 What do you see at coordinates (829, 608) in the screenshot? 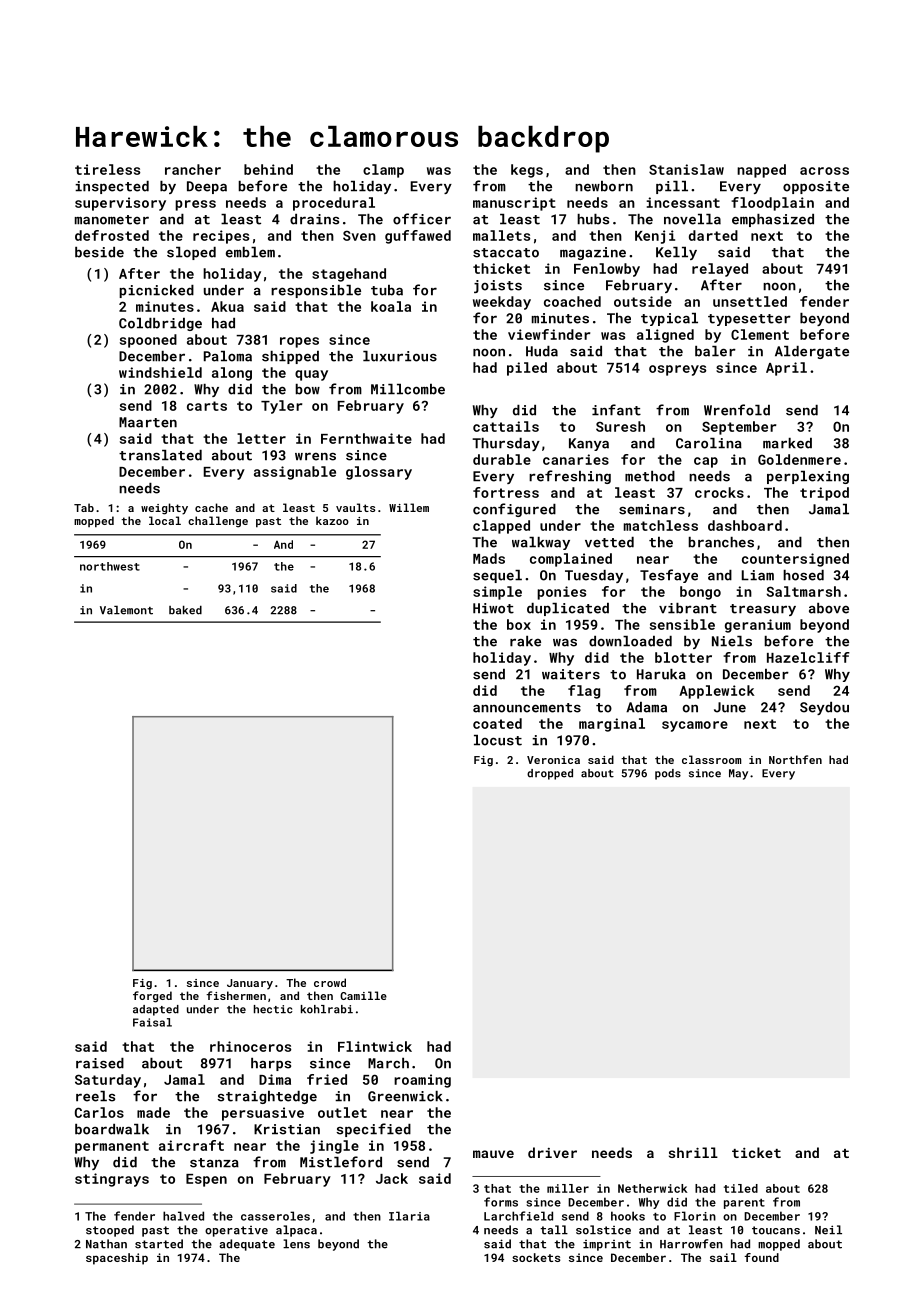
I see `above` at bounding box center [829, 608].
